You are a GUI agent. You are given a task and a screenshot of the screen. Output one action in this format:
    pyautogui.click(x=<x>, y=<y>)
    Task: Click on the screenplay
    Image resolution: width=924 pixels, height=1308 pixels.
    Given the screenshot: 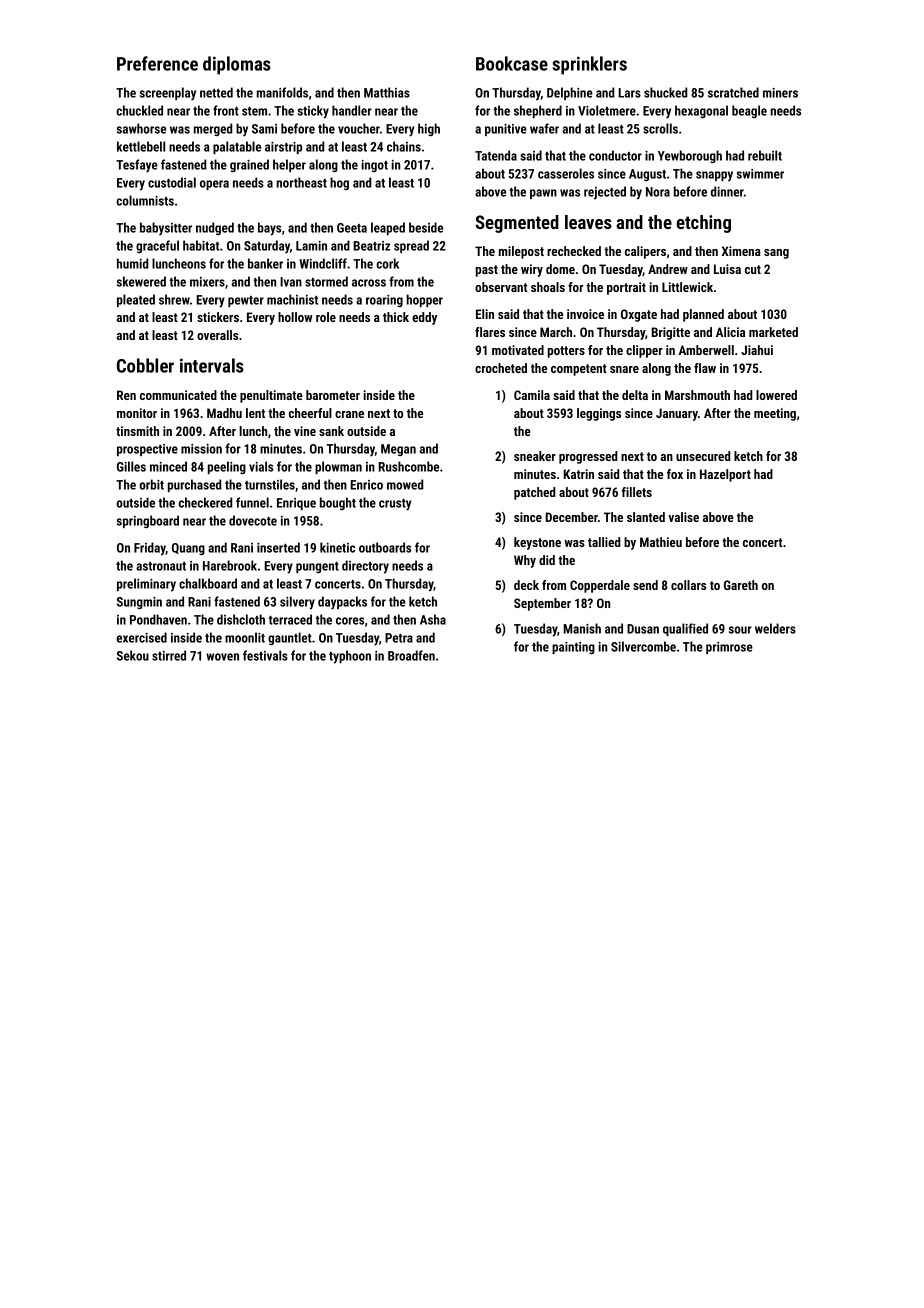 What is the action you would take?
    pyautogui.click(x=168, y=94)
